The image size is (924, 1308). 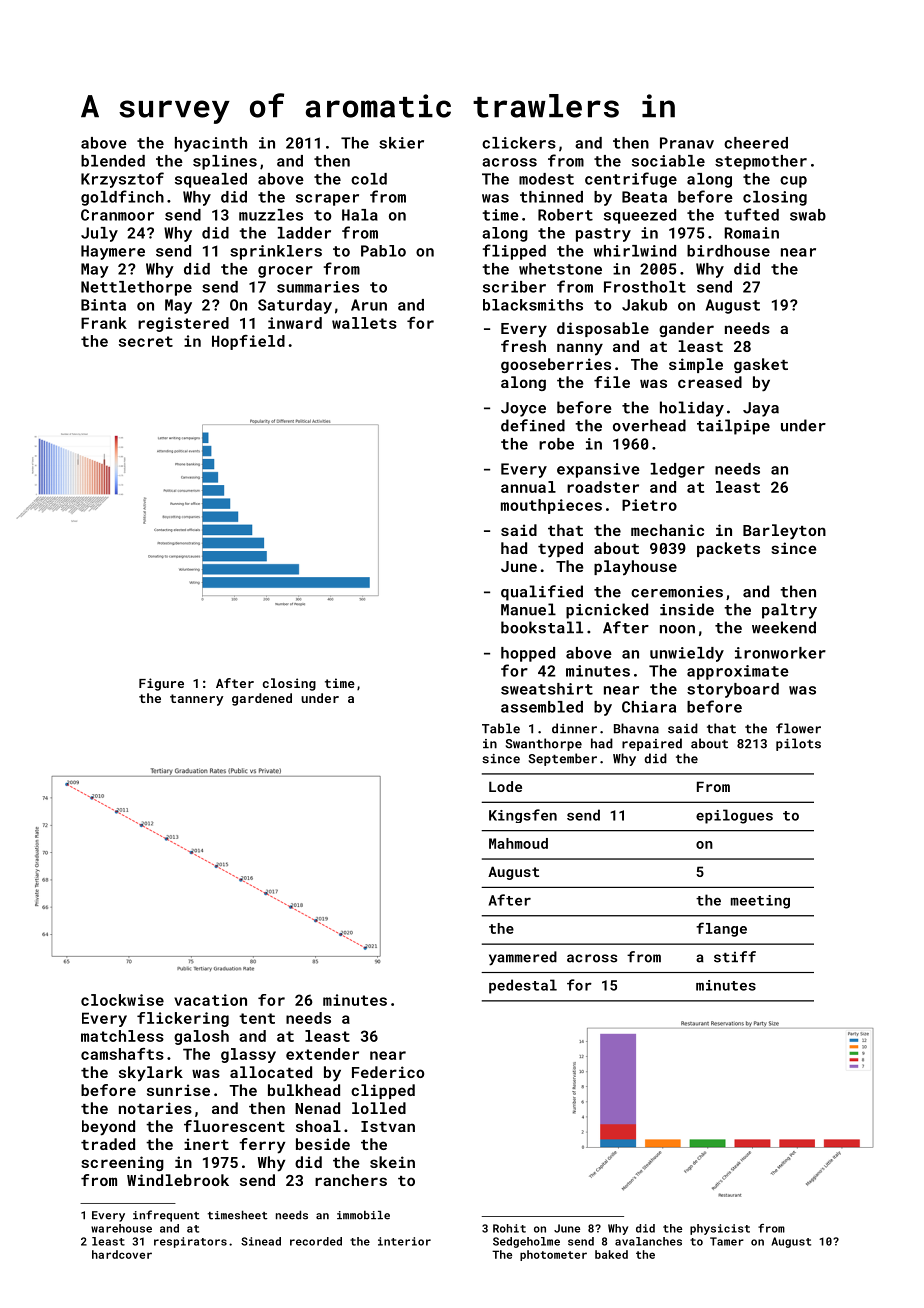 I want to click on gardened, so click(x=262, y=699).
